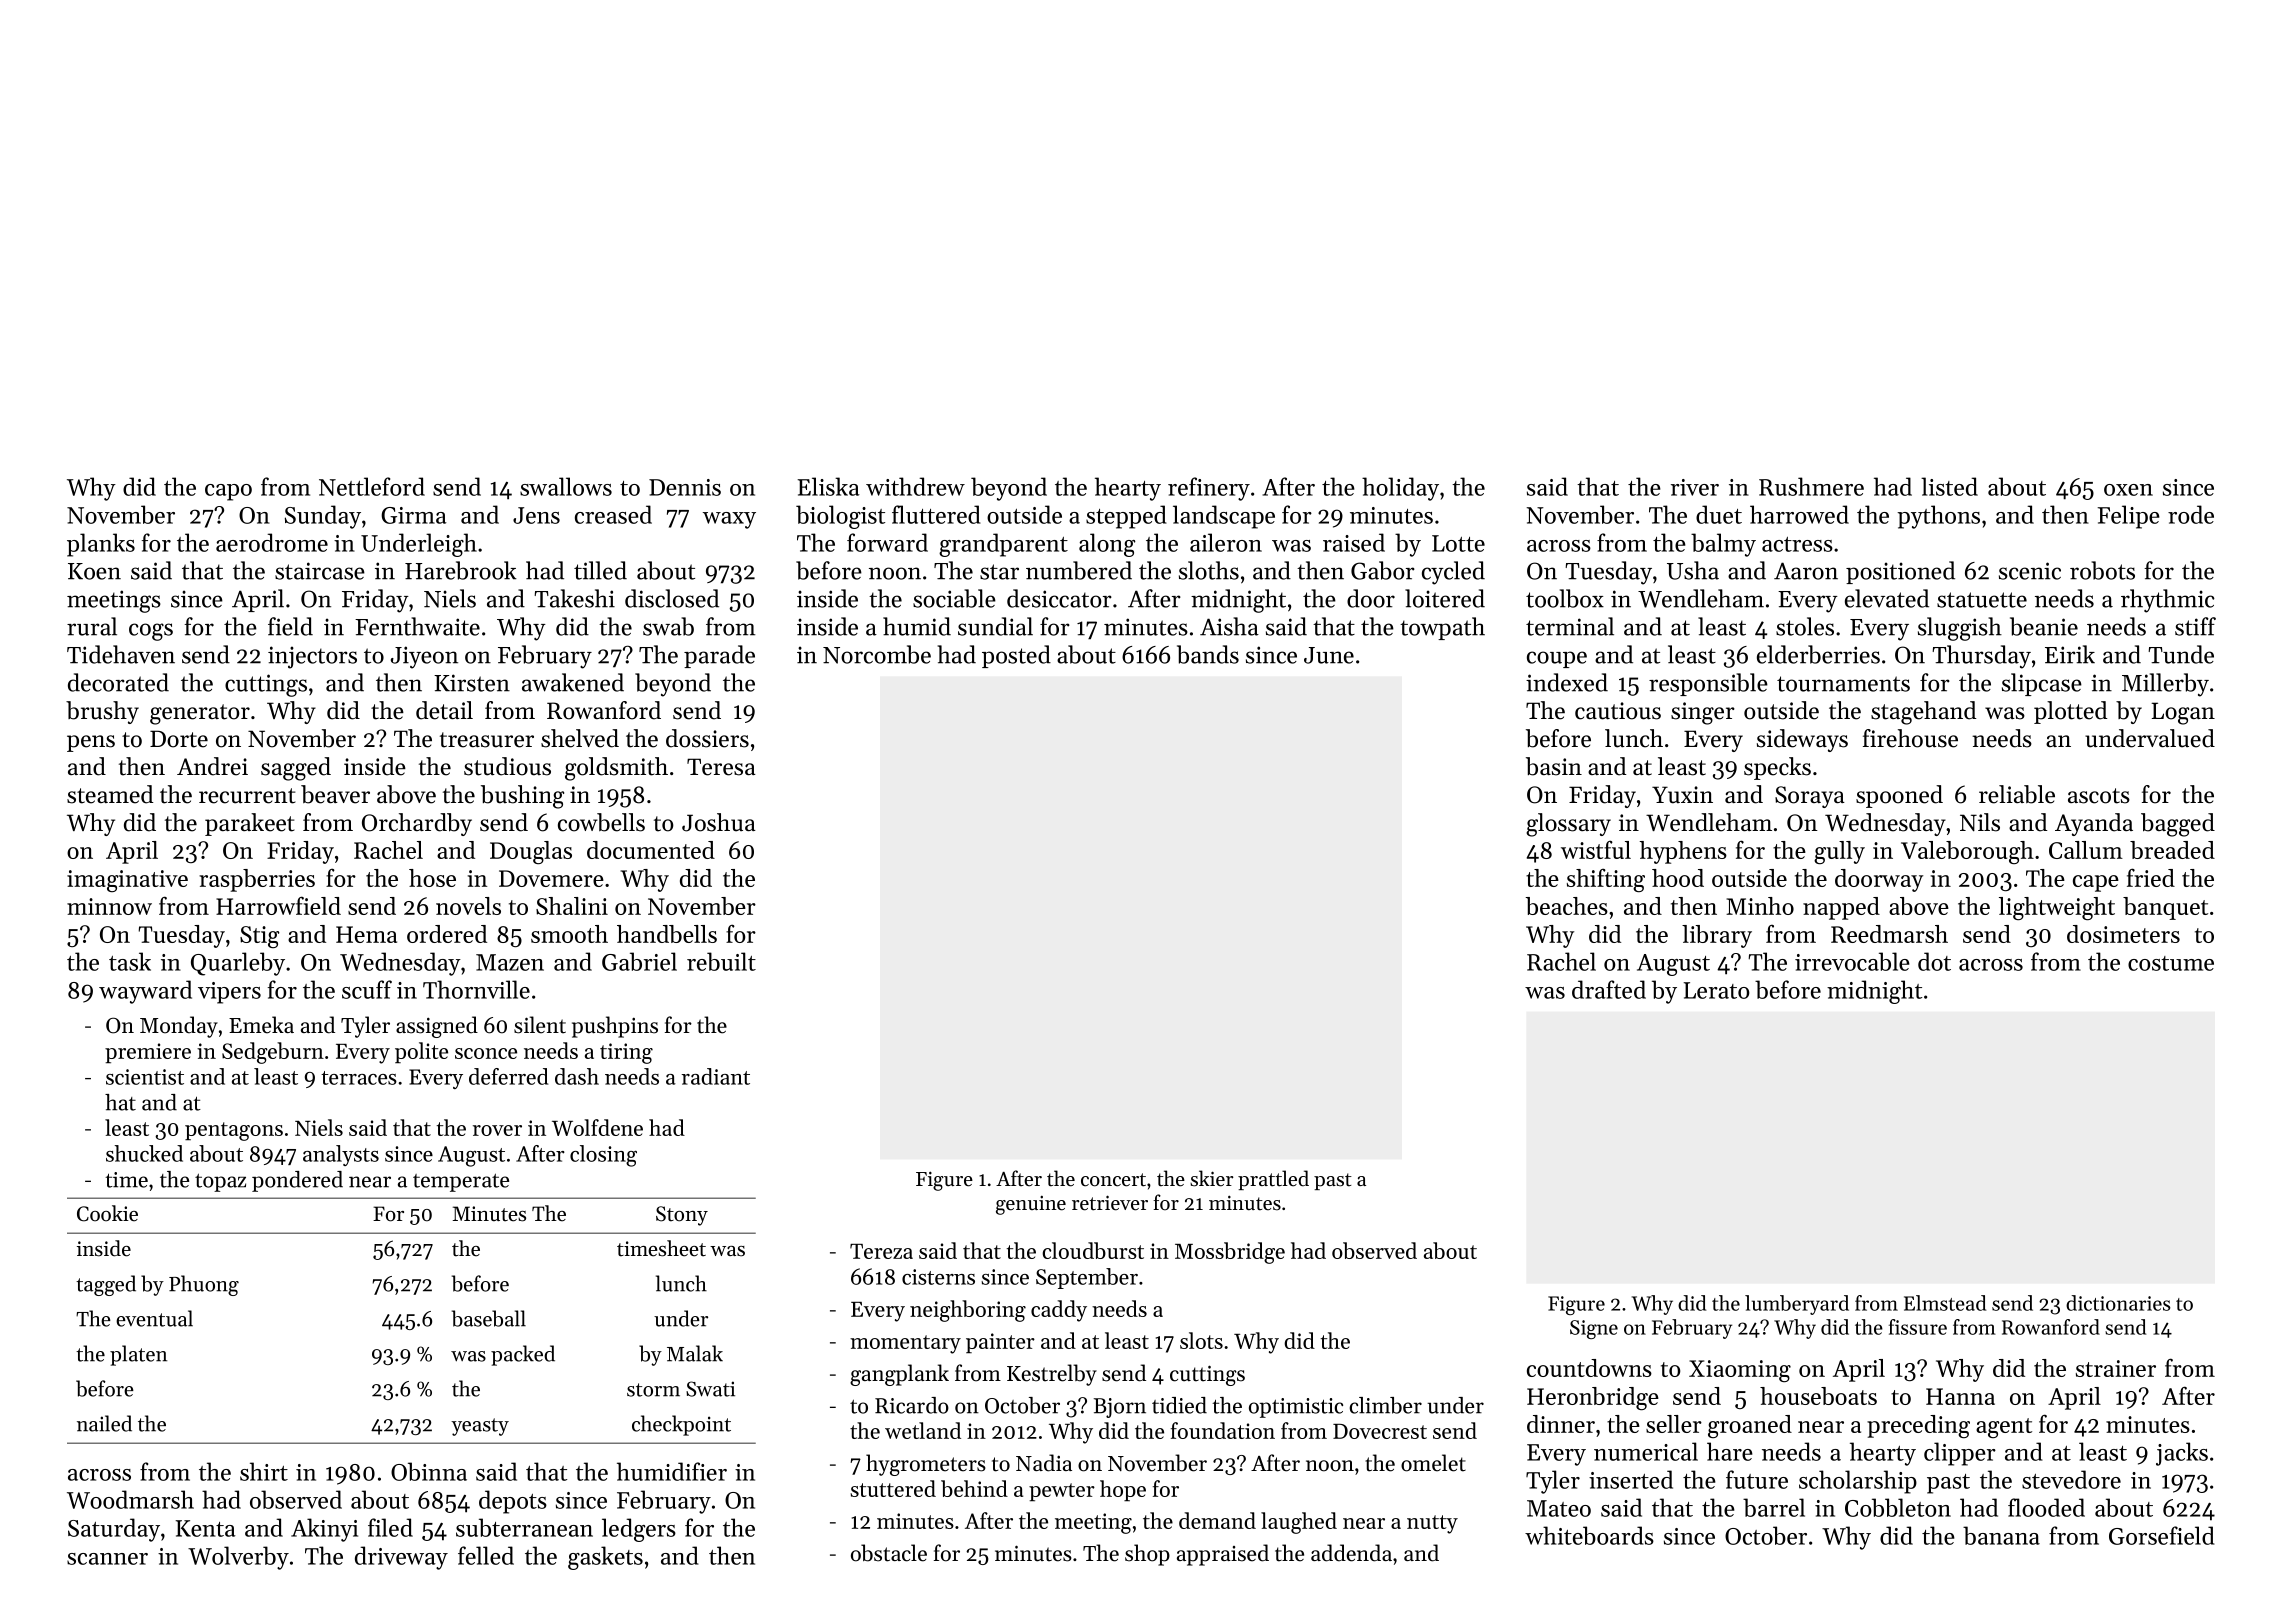 The image size is (2282, 1614). I want to click on driveway, so click(401, 1558).
